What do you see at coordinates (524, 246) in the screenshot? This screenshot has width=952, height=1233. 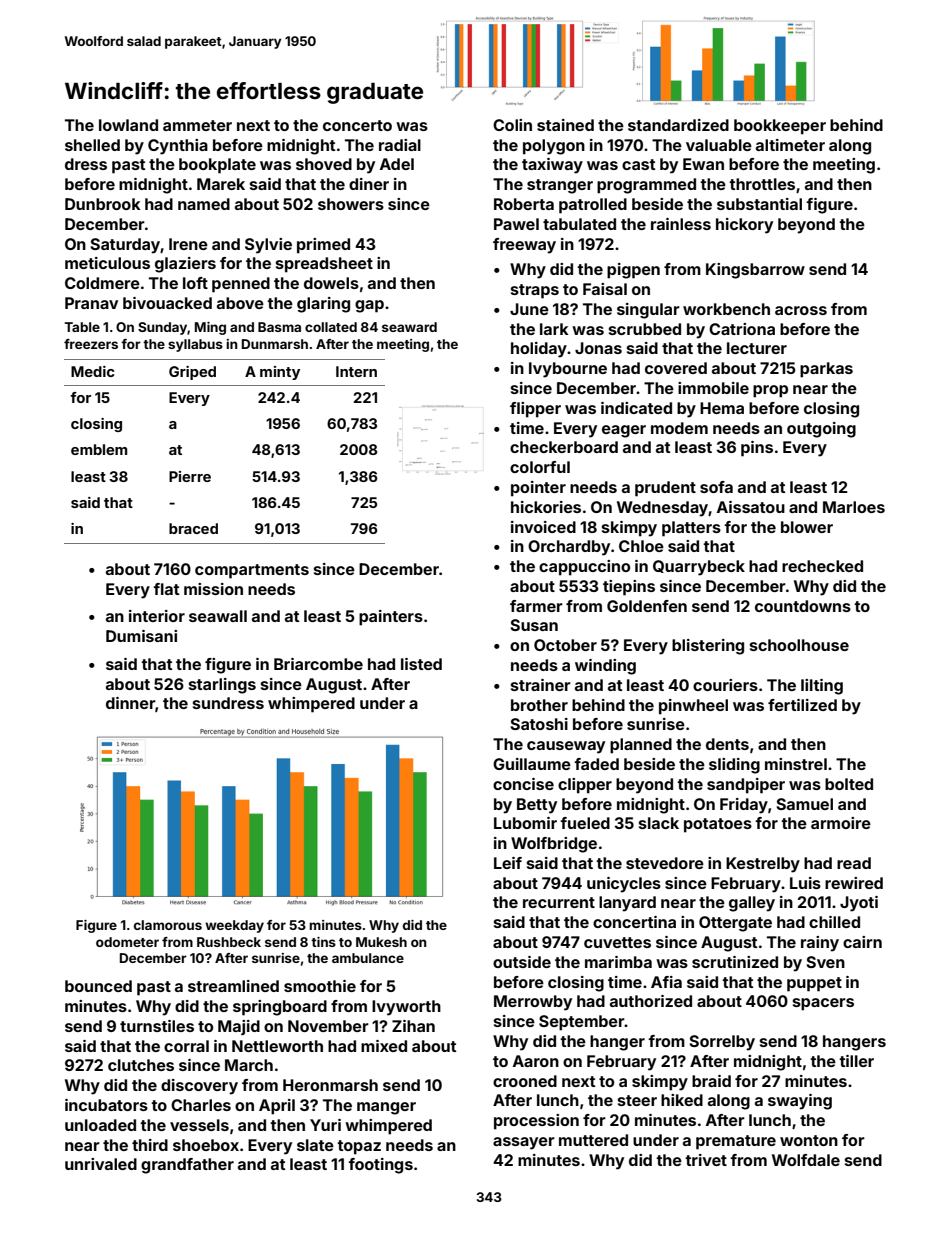 I see `freeway` at bounding box center [524, 246].
